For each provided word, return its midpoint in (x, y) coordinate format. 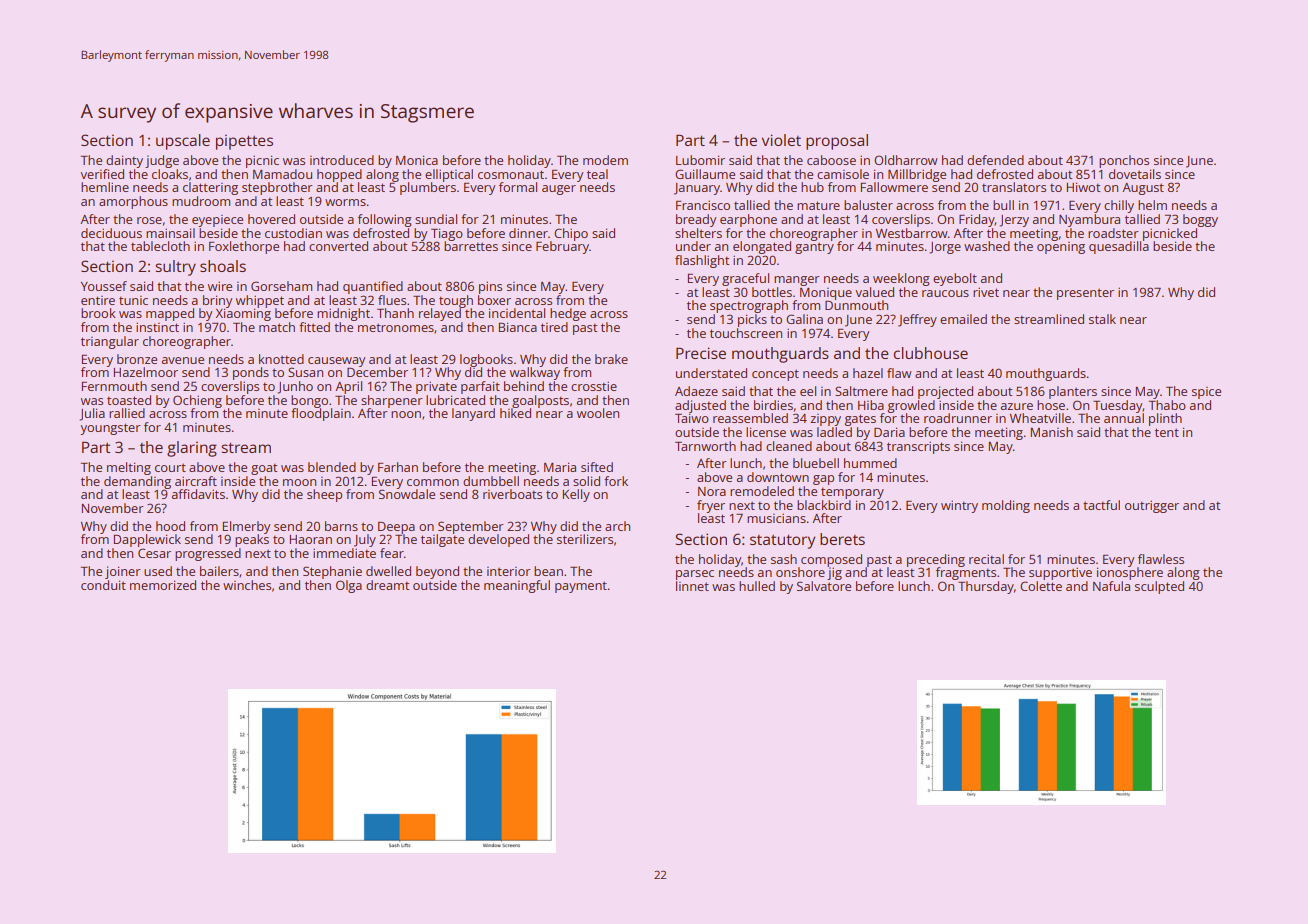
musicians (776, 518)
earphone (748, 220)
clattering (210, 188)
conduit (103, 585)
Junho (295, 387)
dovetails (1135, 174)
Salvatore (824, 586)
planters (1073, 392)
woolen (598, 413)
